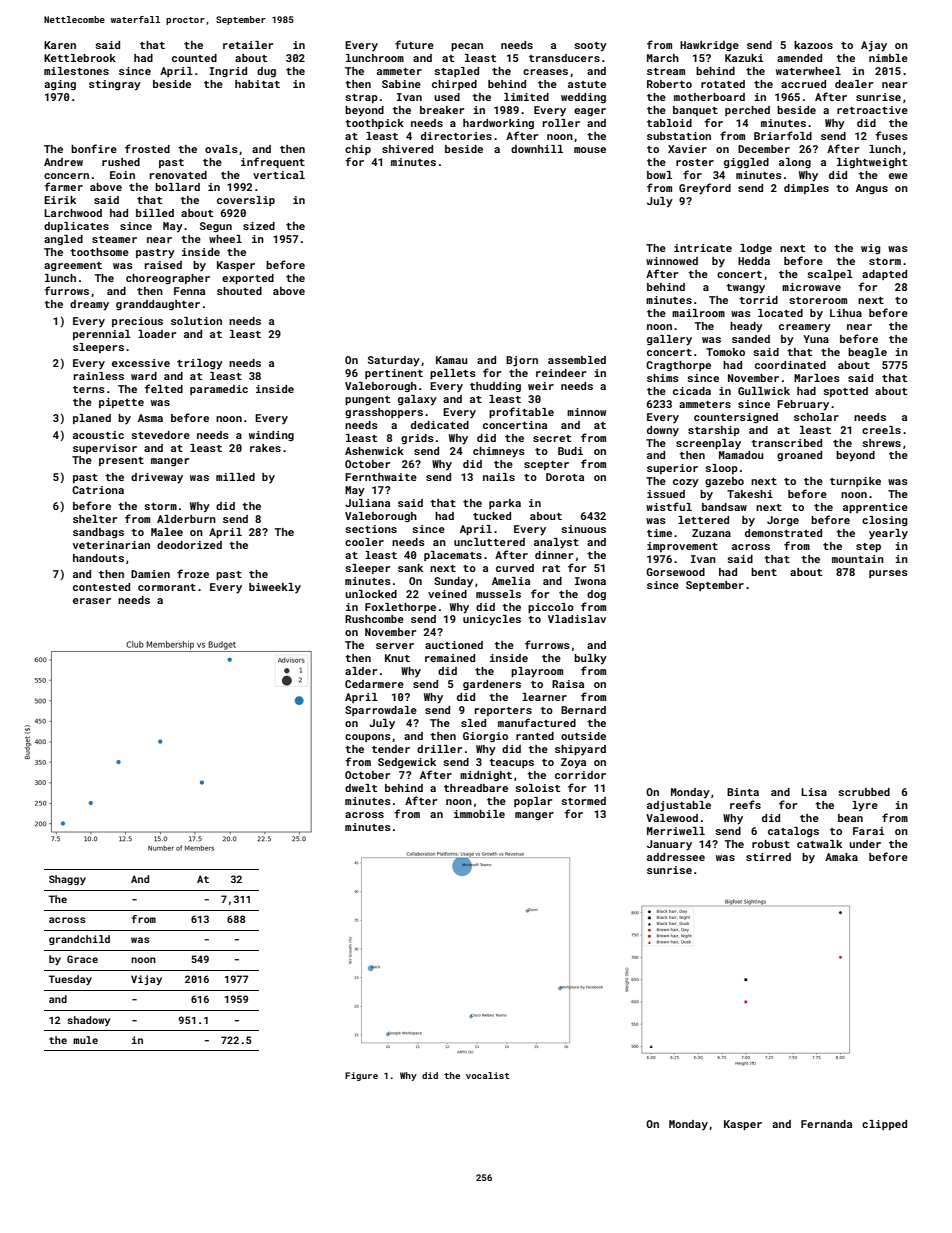  What do you see at coordinates (709, 46) in the screenshot?
I see `Hawkridge` at bounding box center [709, 46].
